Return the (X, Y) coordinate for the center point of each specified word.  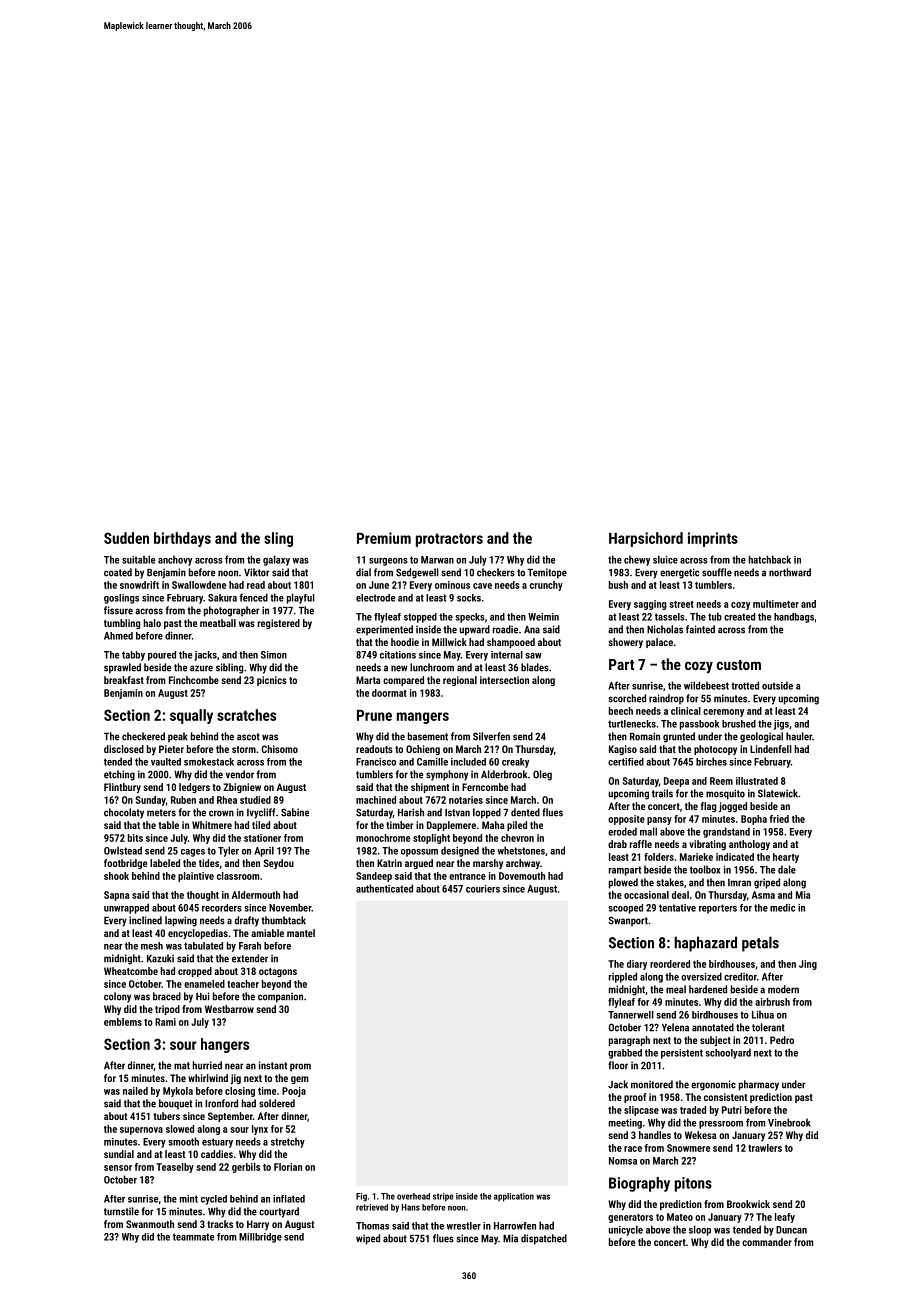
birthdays (182, 539)
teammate (193, 1237)
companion (280, 997)
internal (507, 655)
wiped (368, 1239)
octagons (278, 972)
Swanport (628, 921)
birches (711, 761)
